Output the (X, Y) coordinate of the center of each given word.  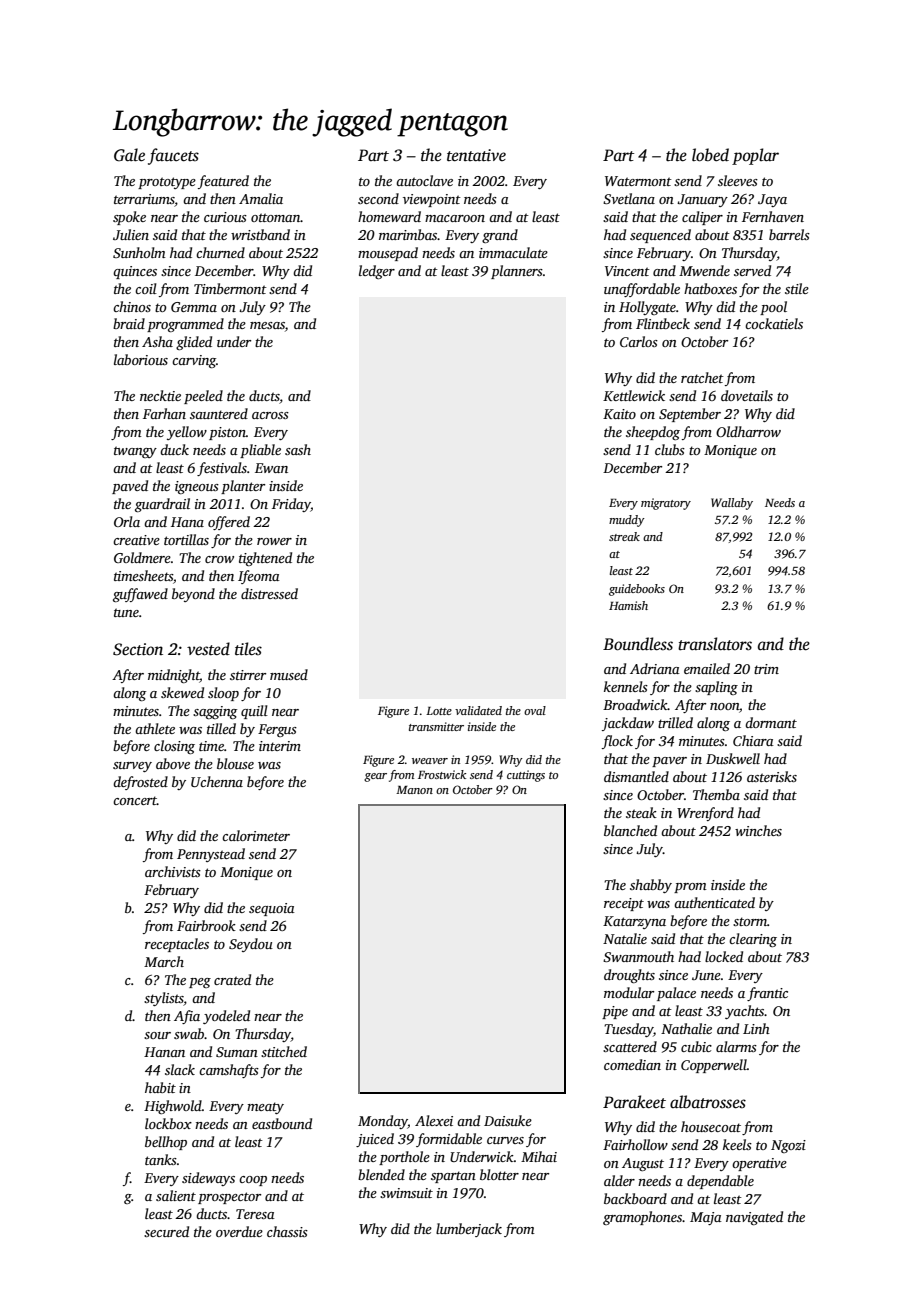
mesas (267, 325)
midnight (174, 676)
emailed (707, 668)
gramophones (642, 1218)
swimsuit (406, 1193)
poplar (755, 156)
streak (624, 536)
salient (176, 1195)
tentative (476, 155)
